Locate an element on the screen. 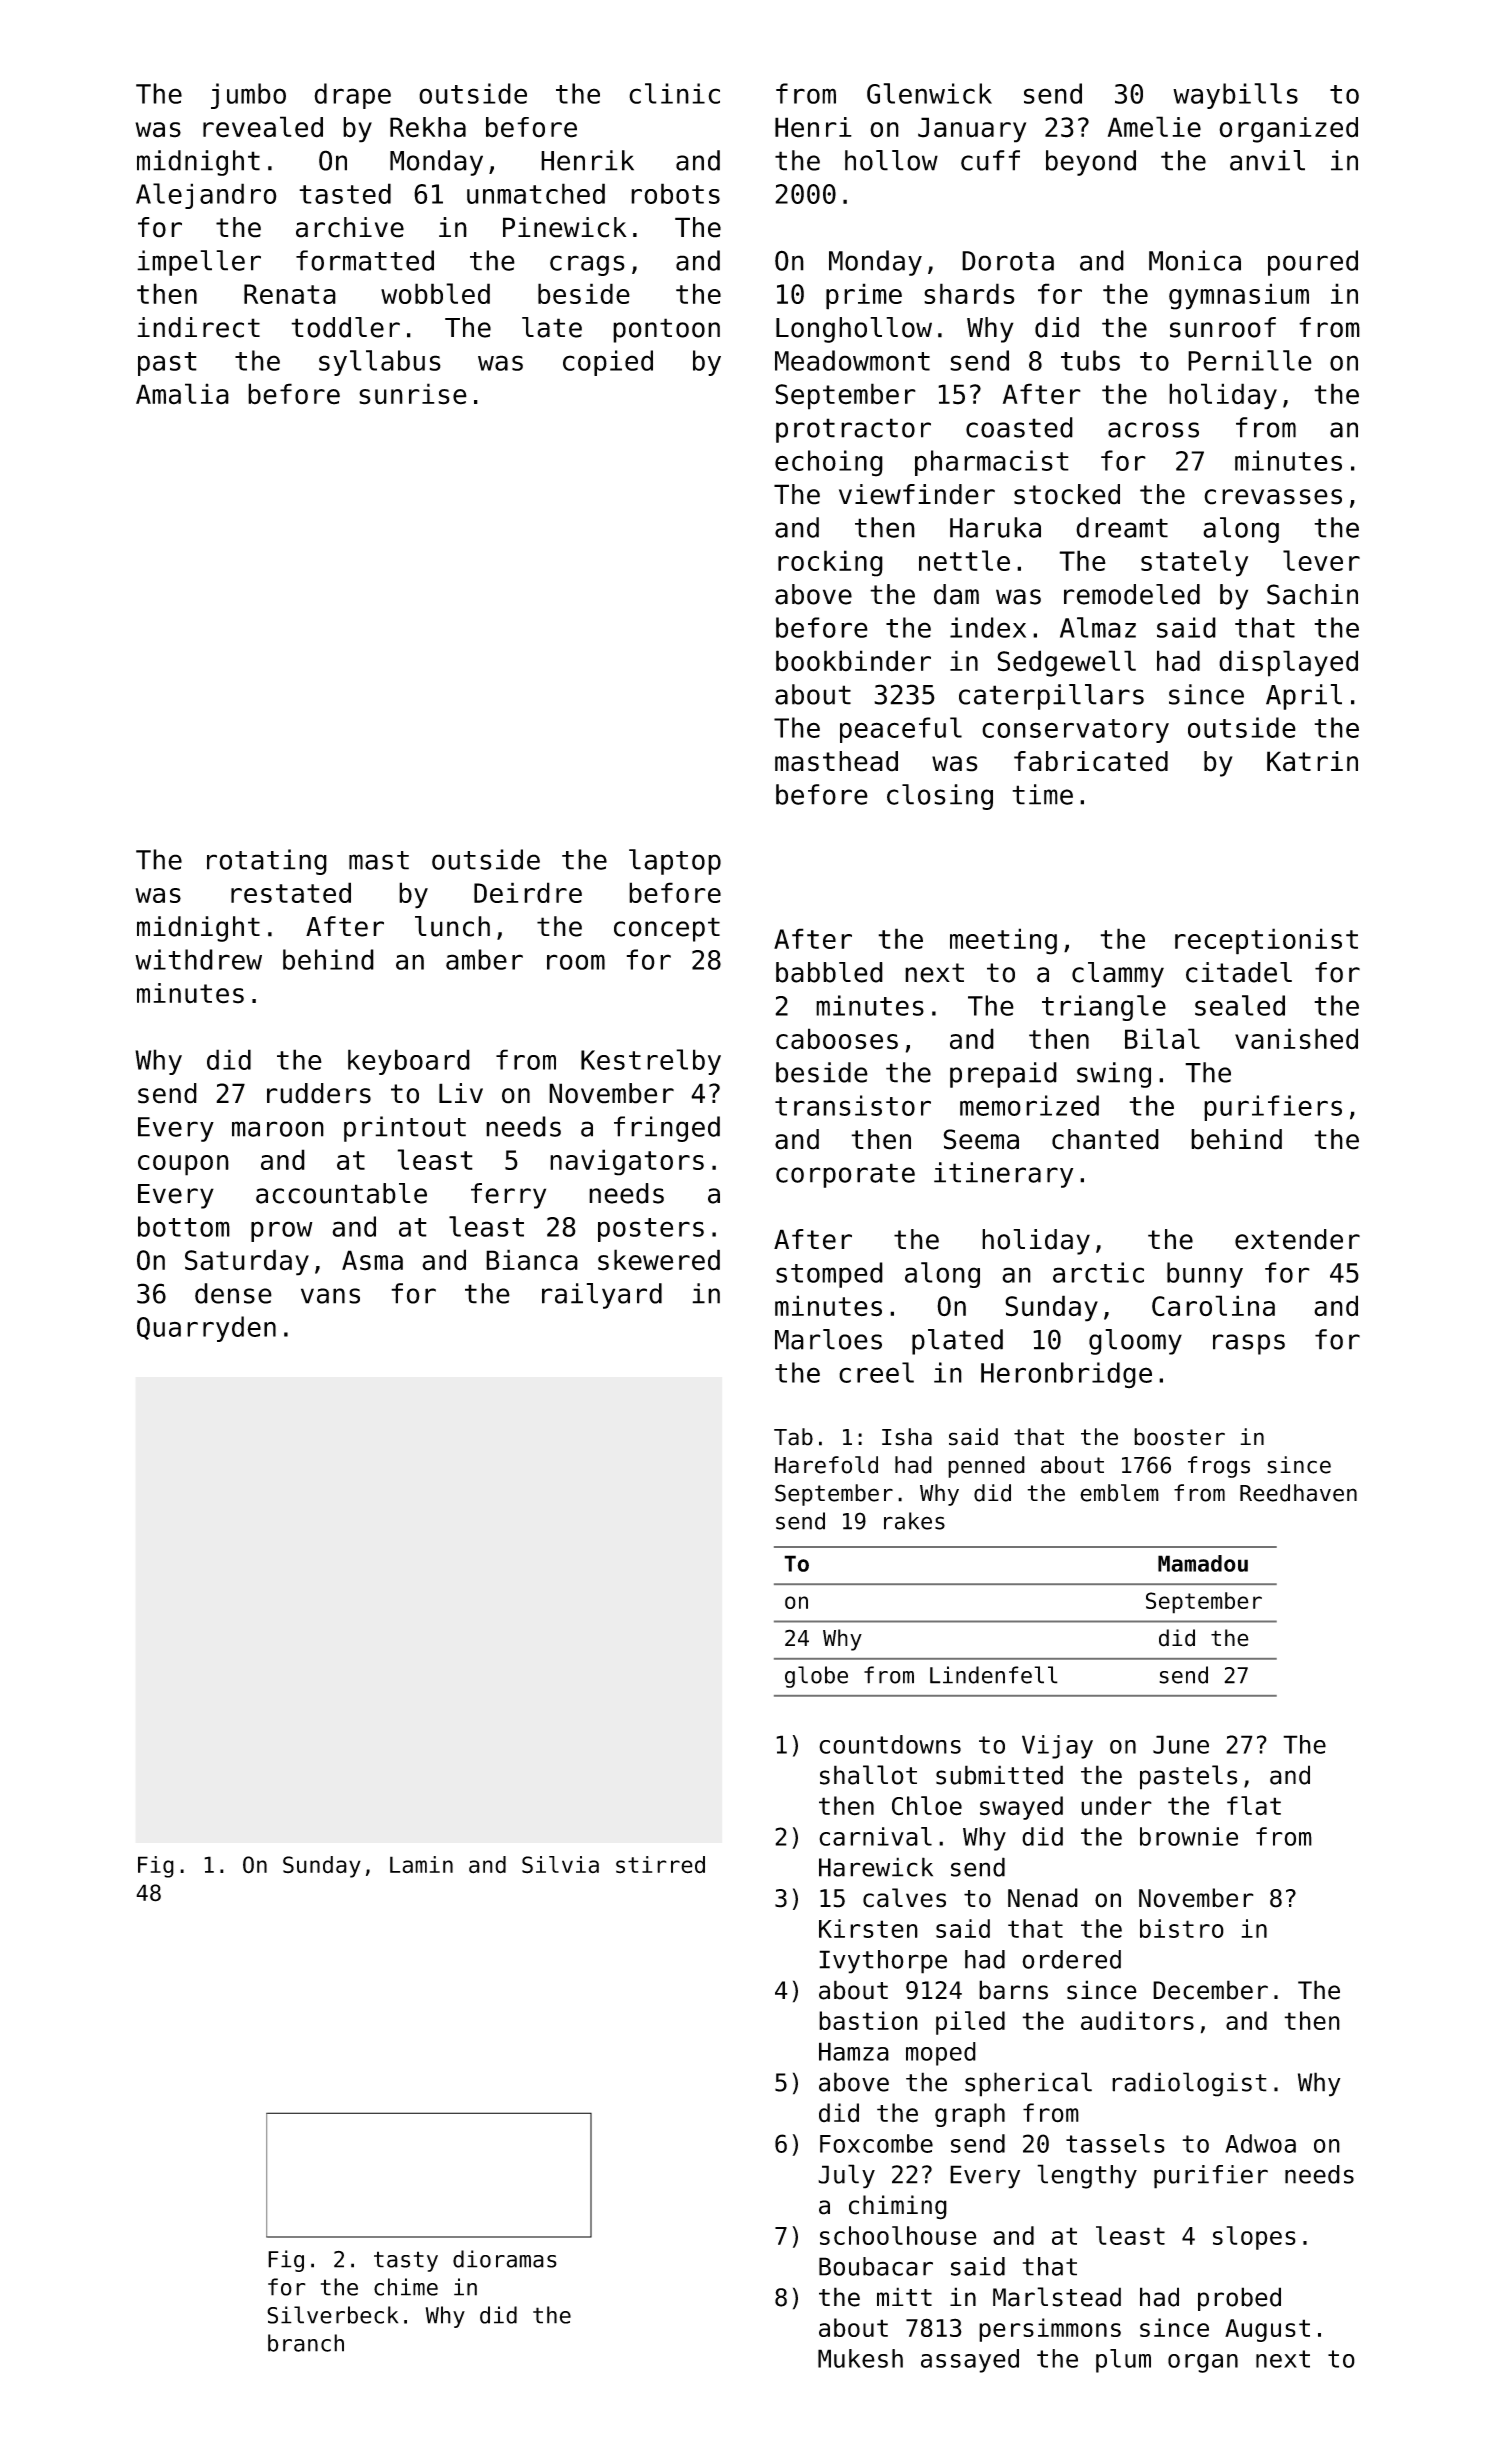  Lamin is located at coordinates (421, 1864).
